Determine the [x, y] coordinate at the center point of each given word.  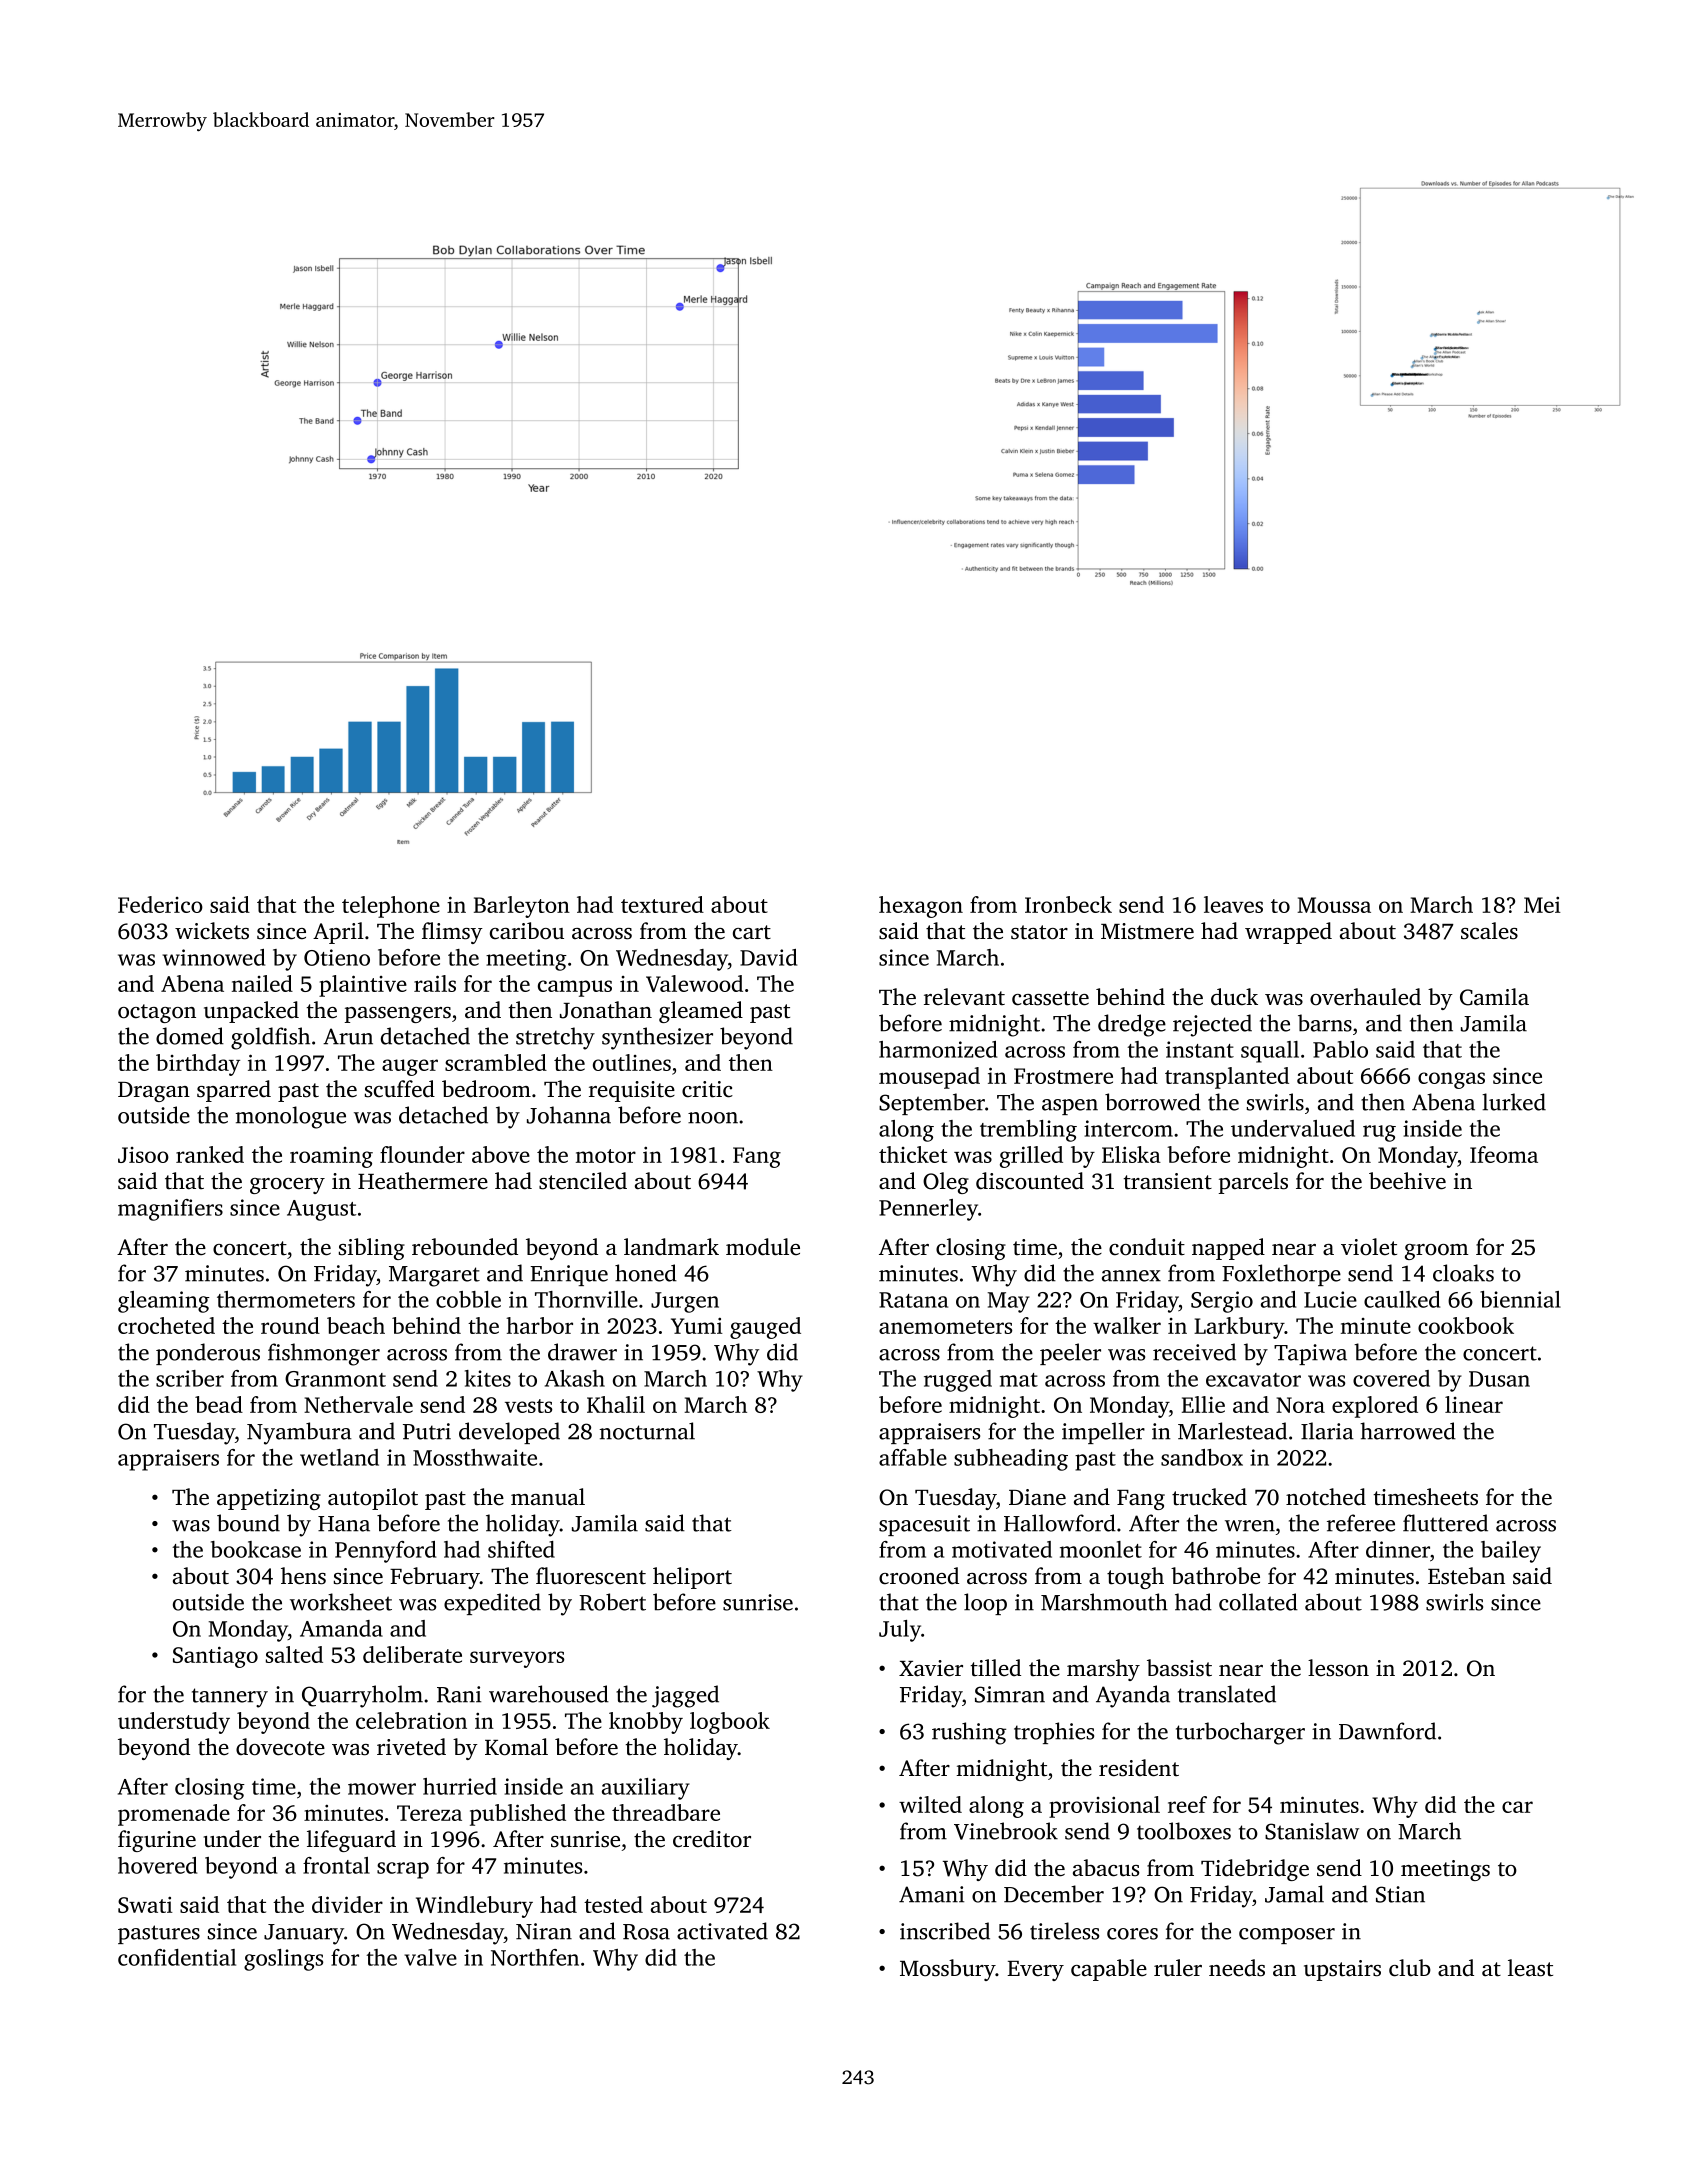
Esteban [1466, 1576]
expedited [492, 1604]
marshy [1103, 1670]
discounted [1030, 1181]
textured [662, 904]
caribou [527, 931]
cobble [468, 1299]
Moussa [1334, 905]
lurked [1514, 1102]
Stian [1400, 1894]
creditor [712, 1839]
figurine [157, 1841]
